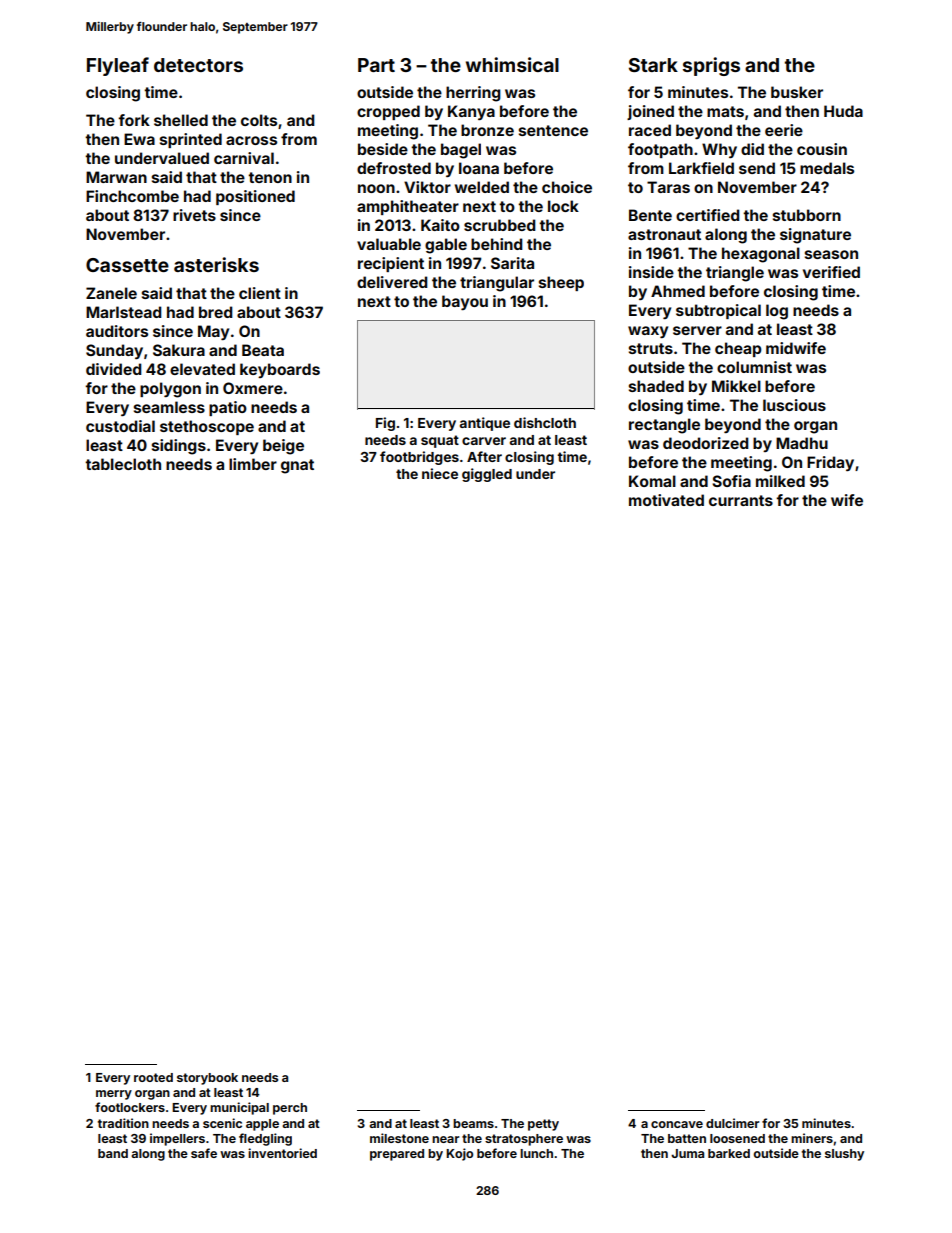 The height and width of the screenshot is (1233, 952). I want to click on dulcimer, so click(732, 1123).
